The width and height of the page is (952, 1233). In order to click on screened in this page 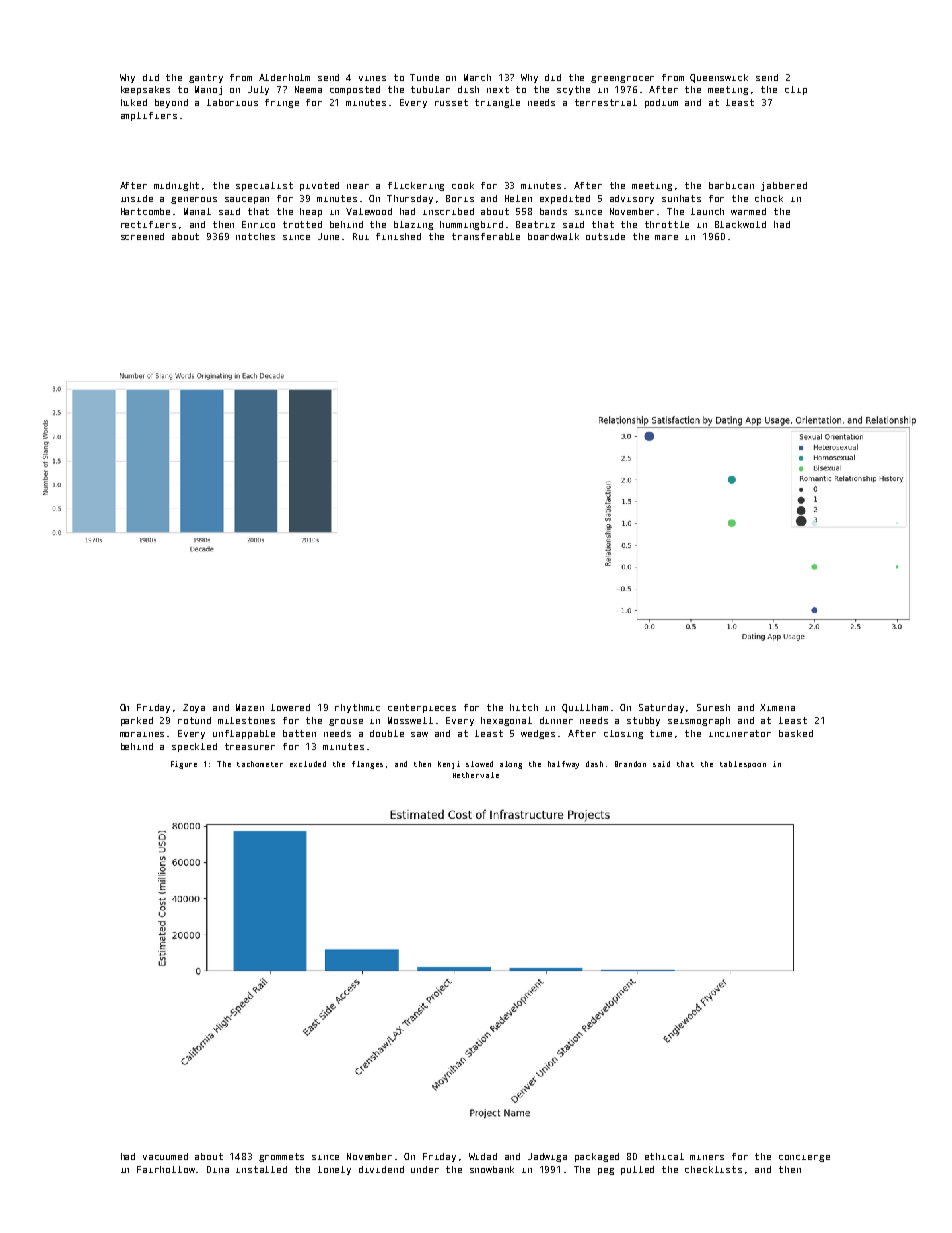, I will do `click(142, 236)`.
